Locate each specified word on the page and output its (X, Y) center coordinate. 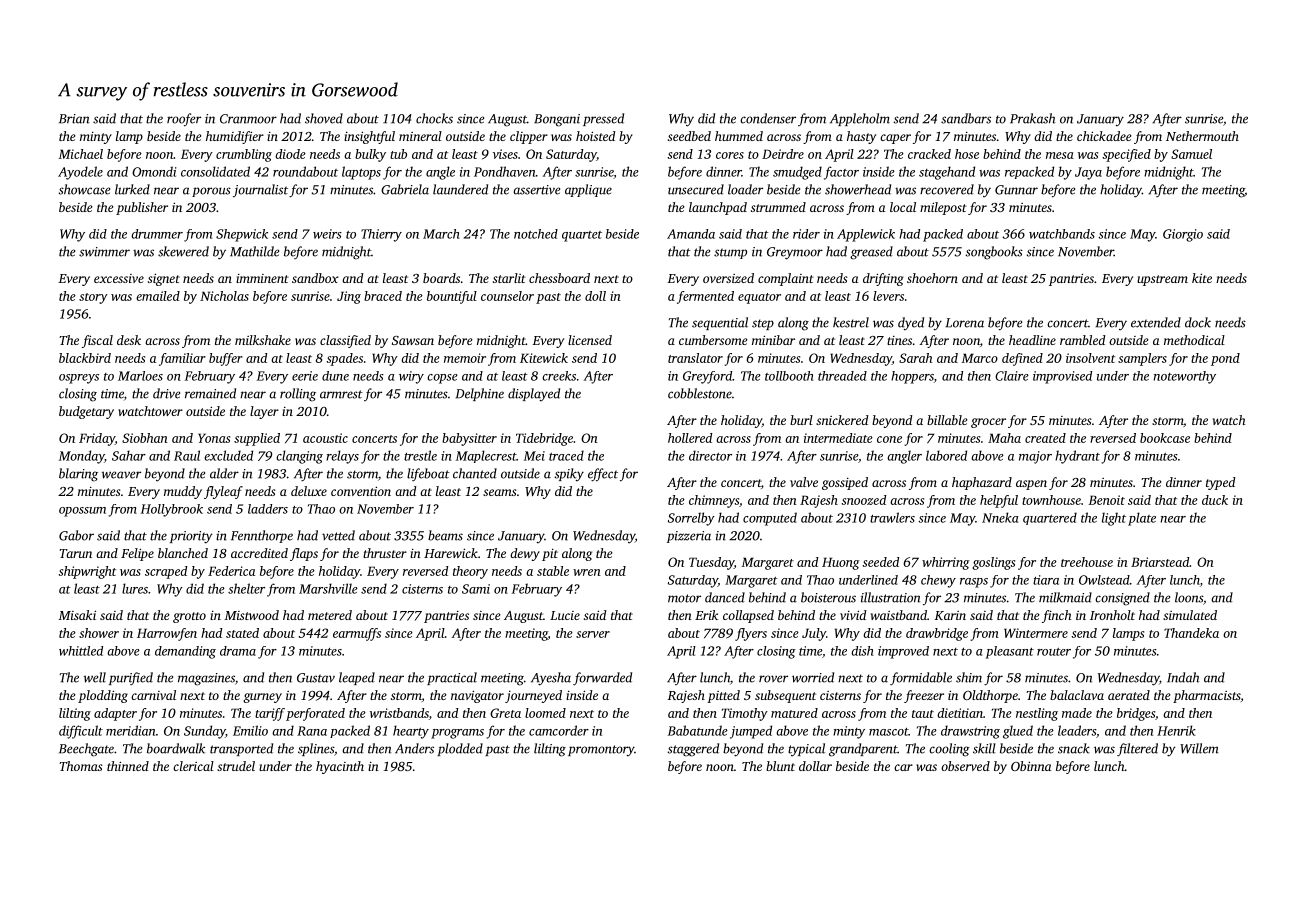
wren (587, 572)
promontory (601, 750)
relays (342, 457)
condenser (768, 118)
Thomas (81, 766)
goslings (993, 563)
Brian (74, 119)
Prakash (1032, 118)
